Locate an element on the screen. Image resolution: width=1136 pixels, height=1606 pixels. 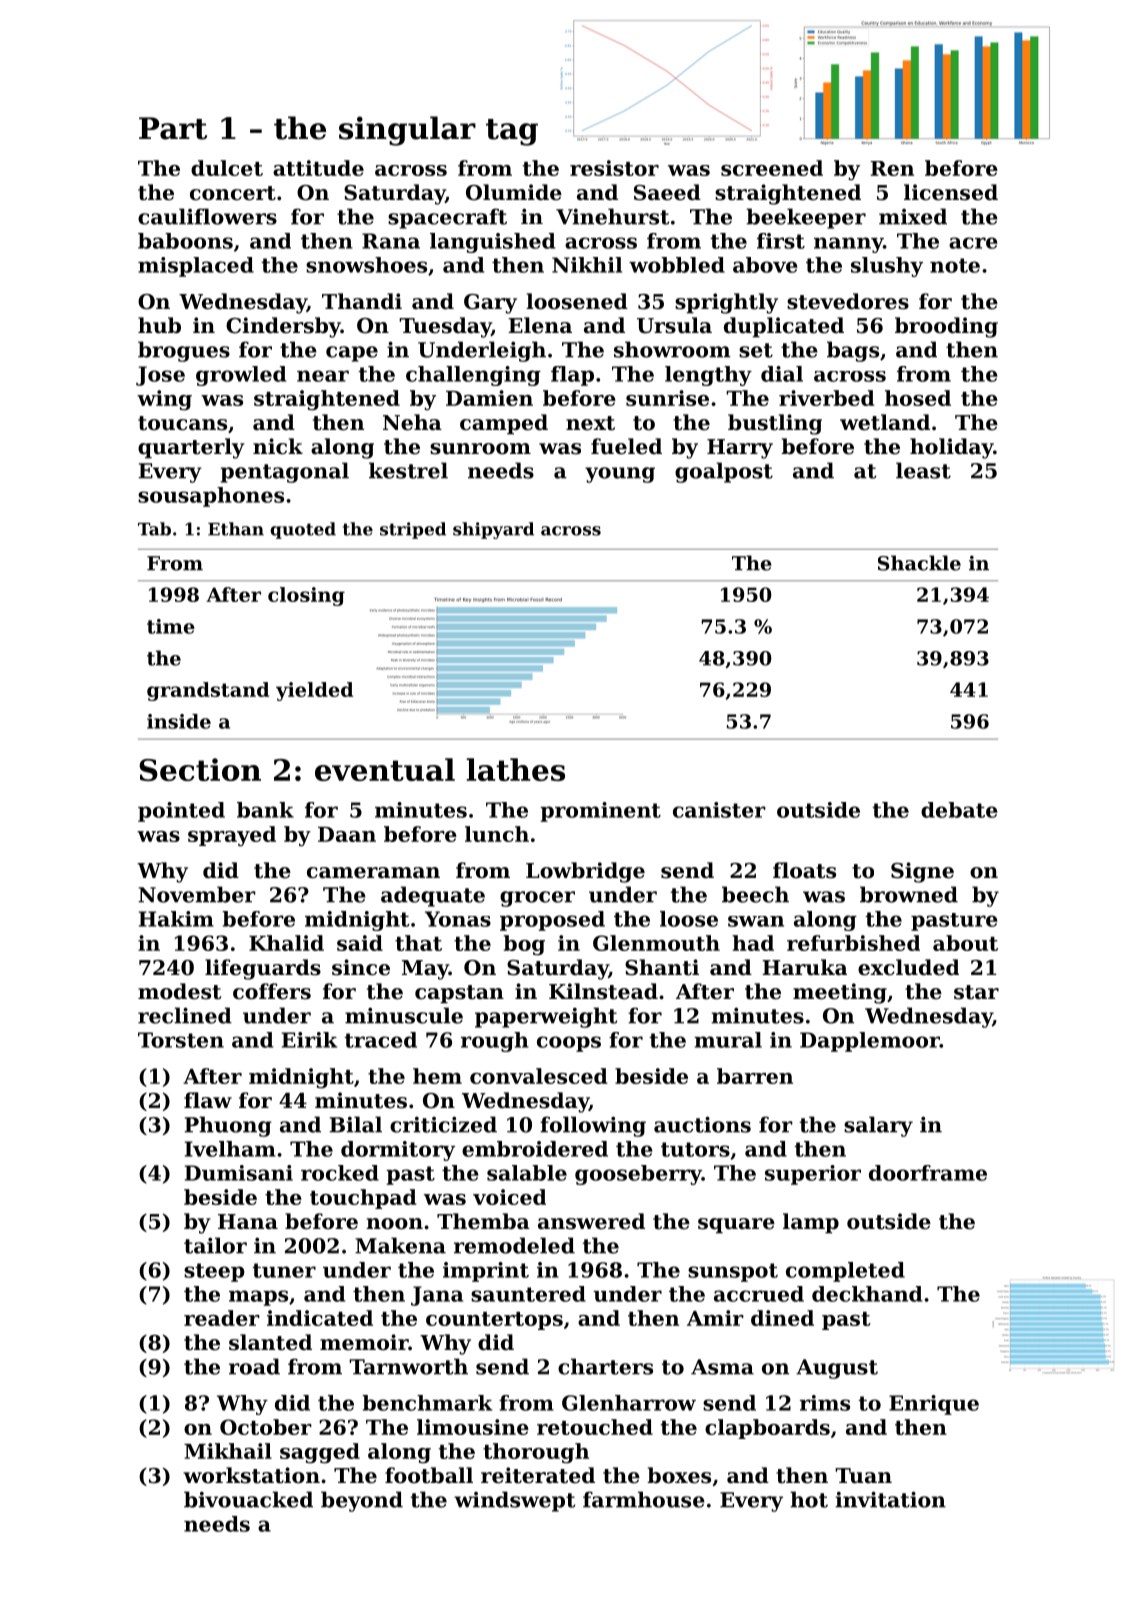
closing is located at coordinates (306, 596).
